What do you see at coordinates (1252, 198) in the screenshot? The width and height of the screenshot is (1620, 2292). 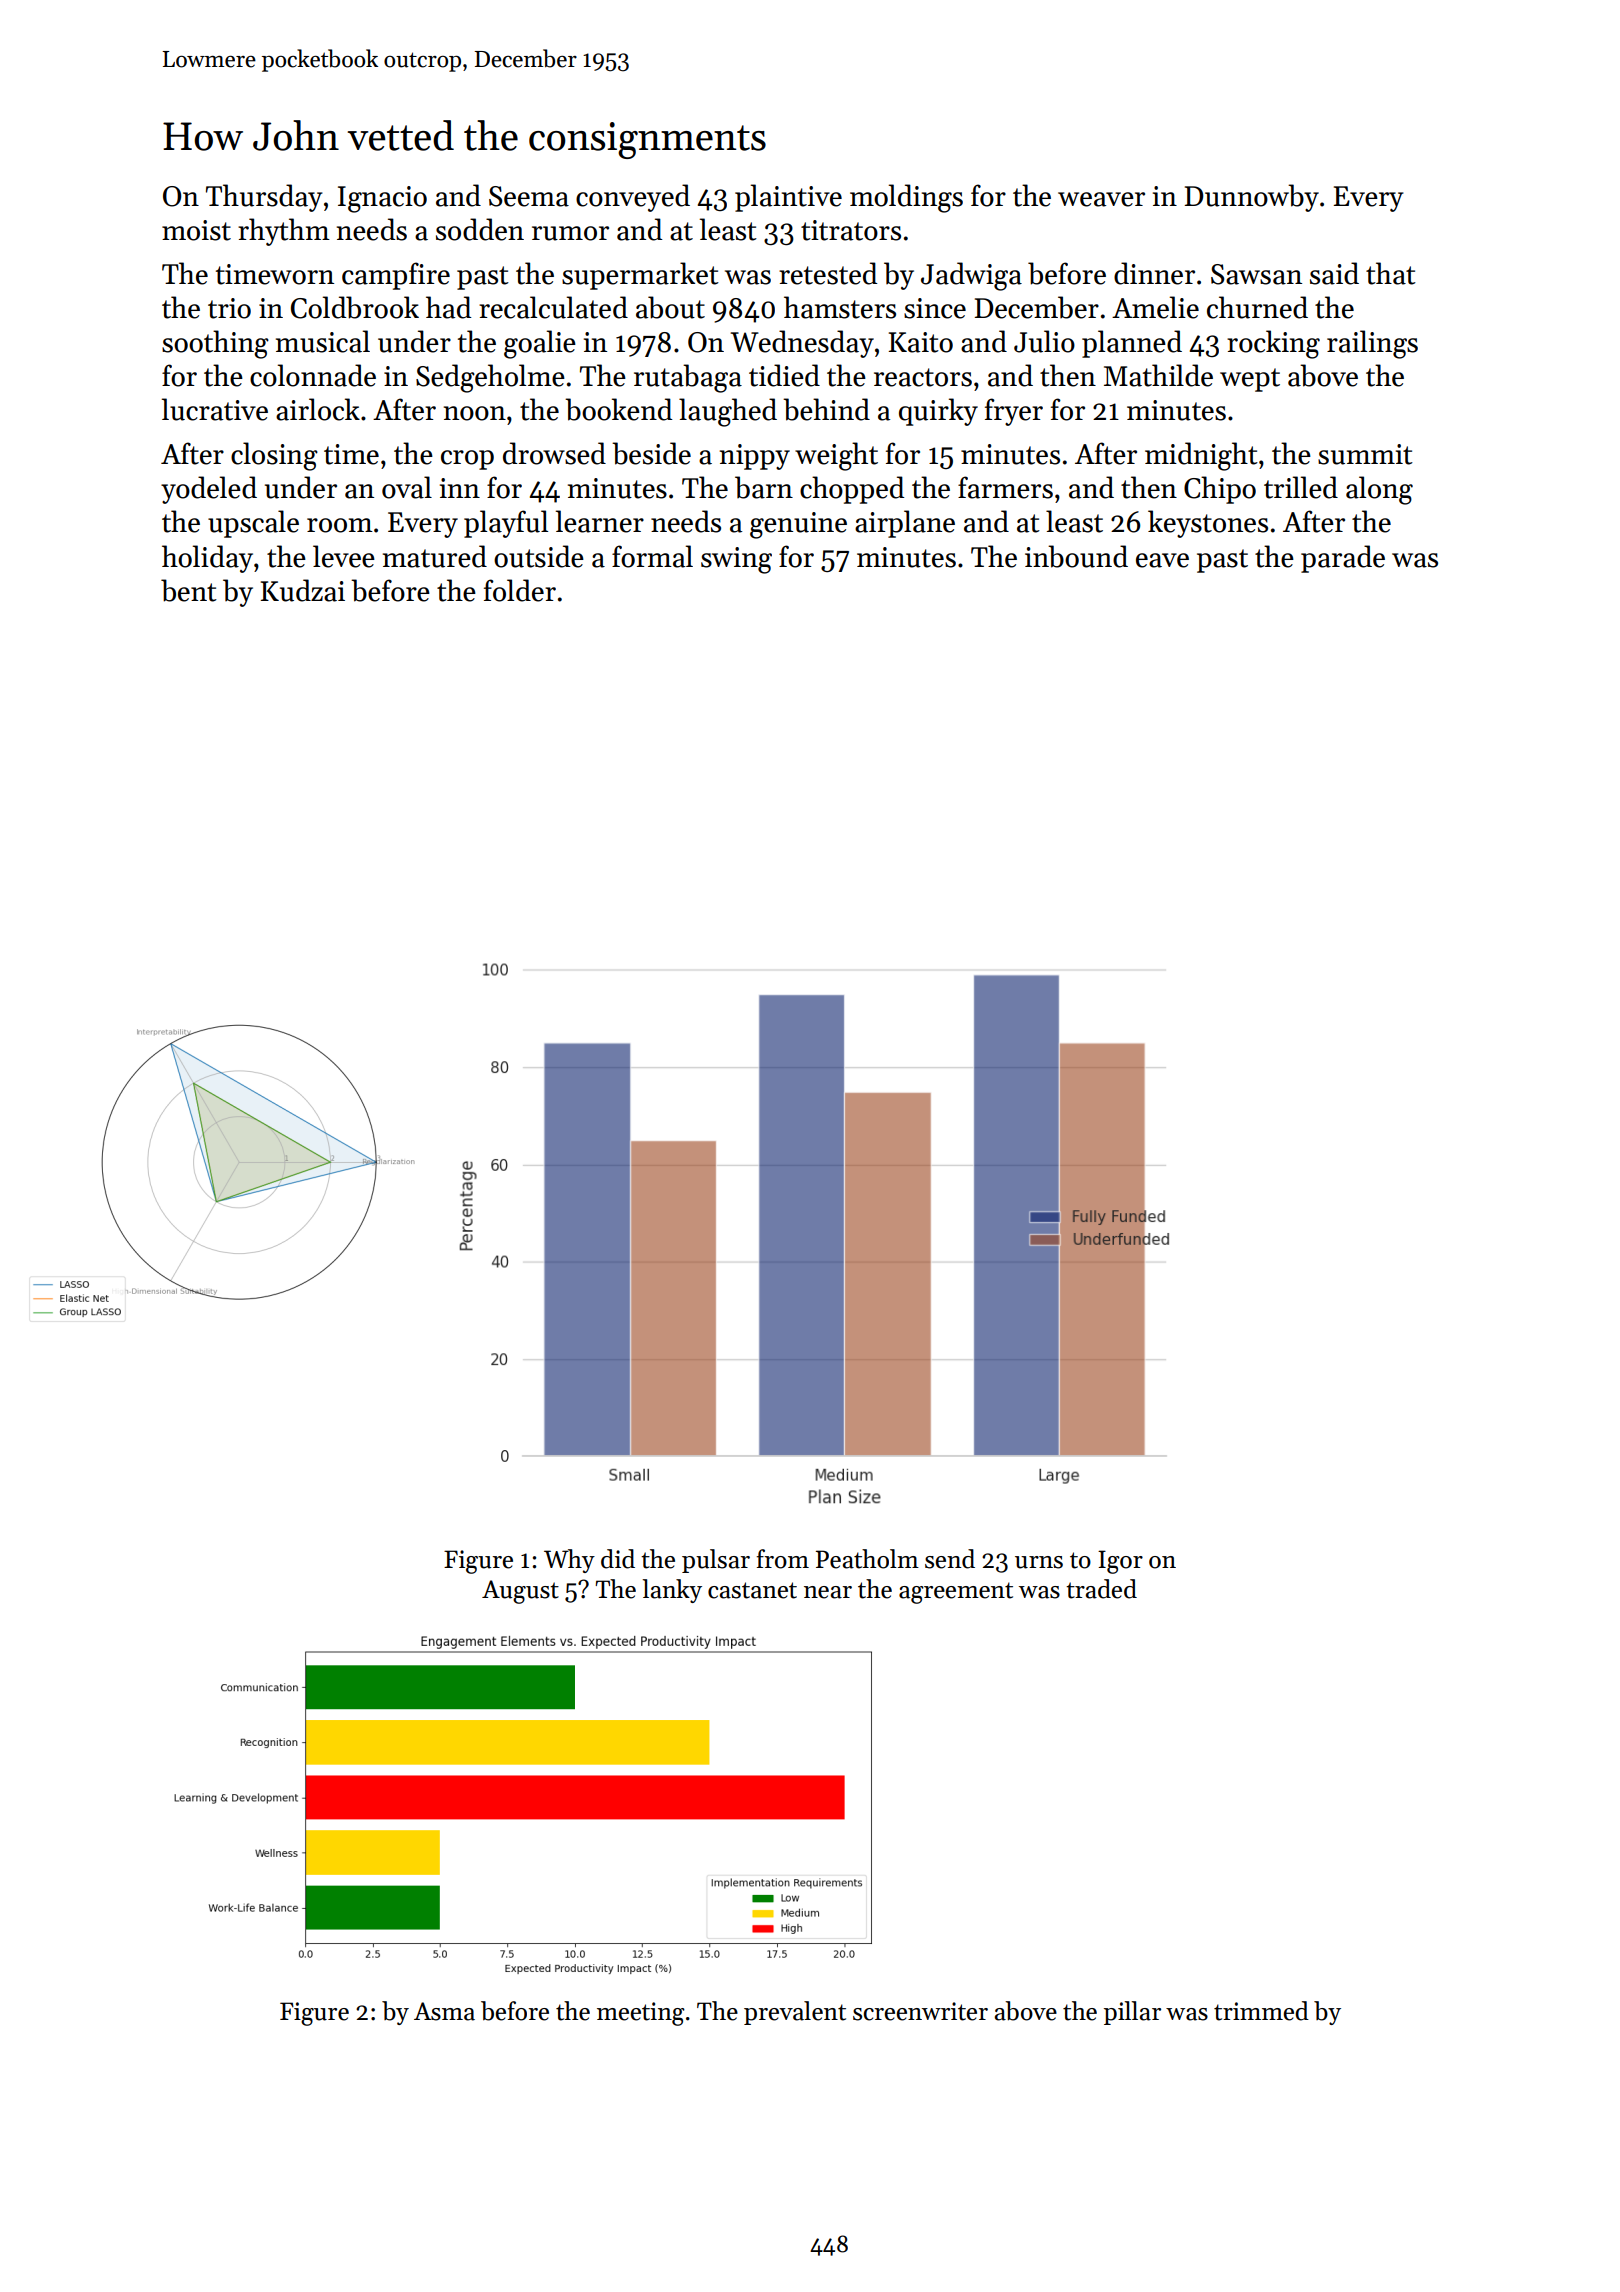 I see `Dunnowby` at bounding box center [1252, 198].
